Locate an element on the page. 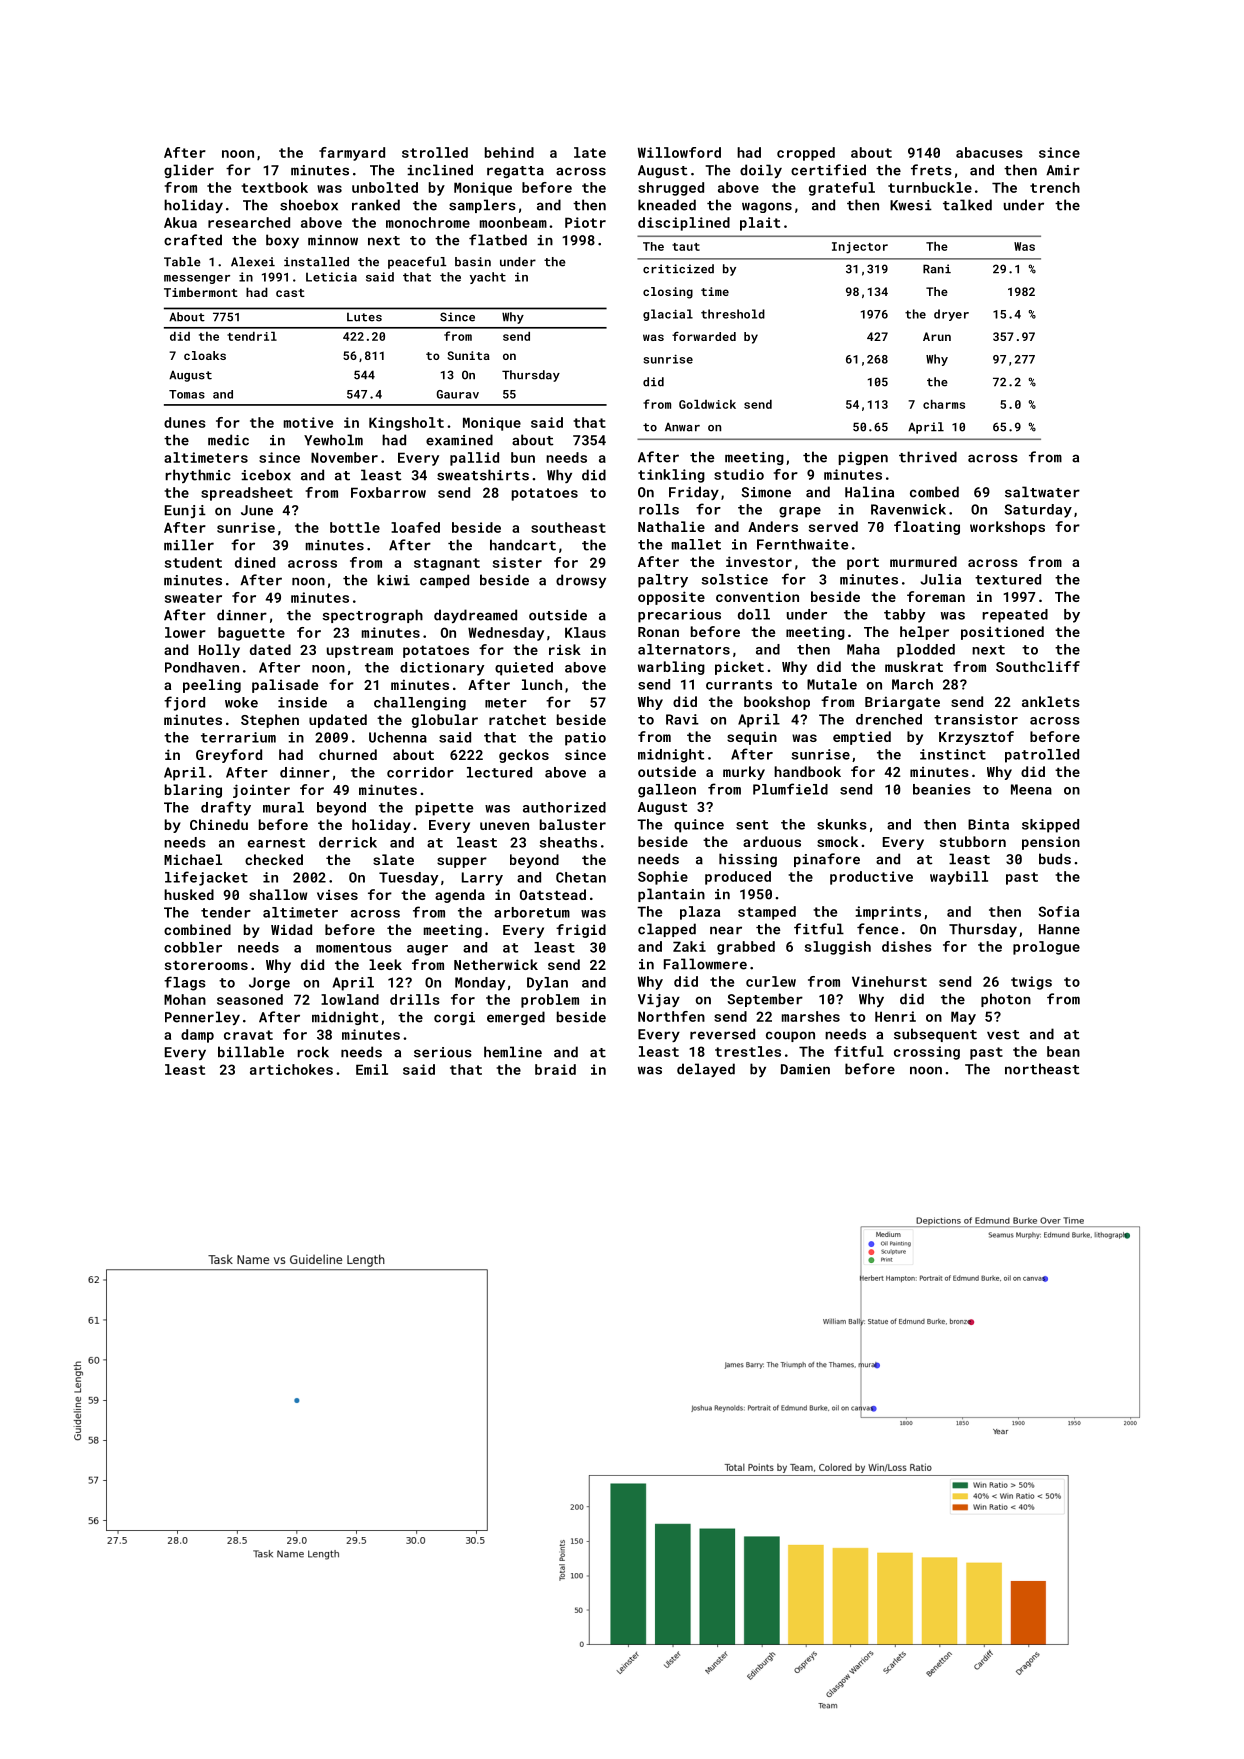 The width and height of the image is (1244, 1759). abacuses is located at coordinates (989, 152).
